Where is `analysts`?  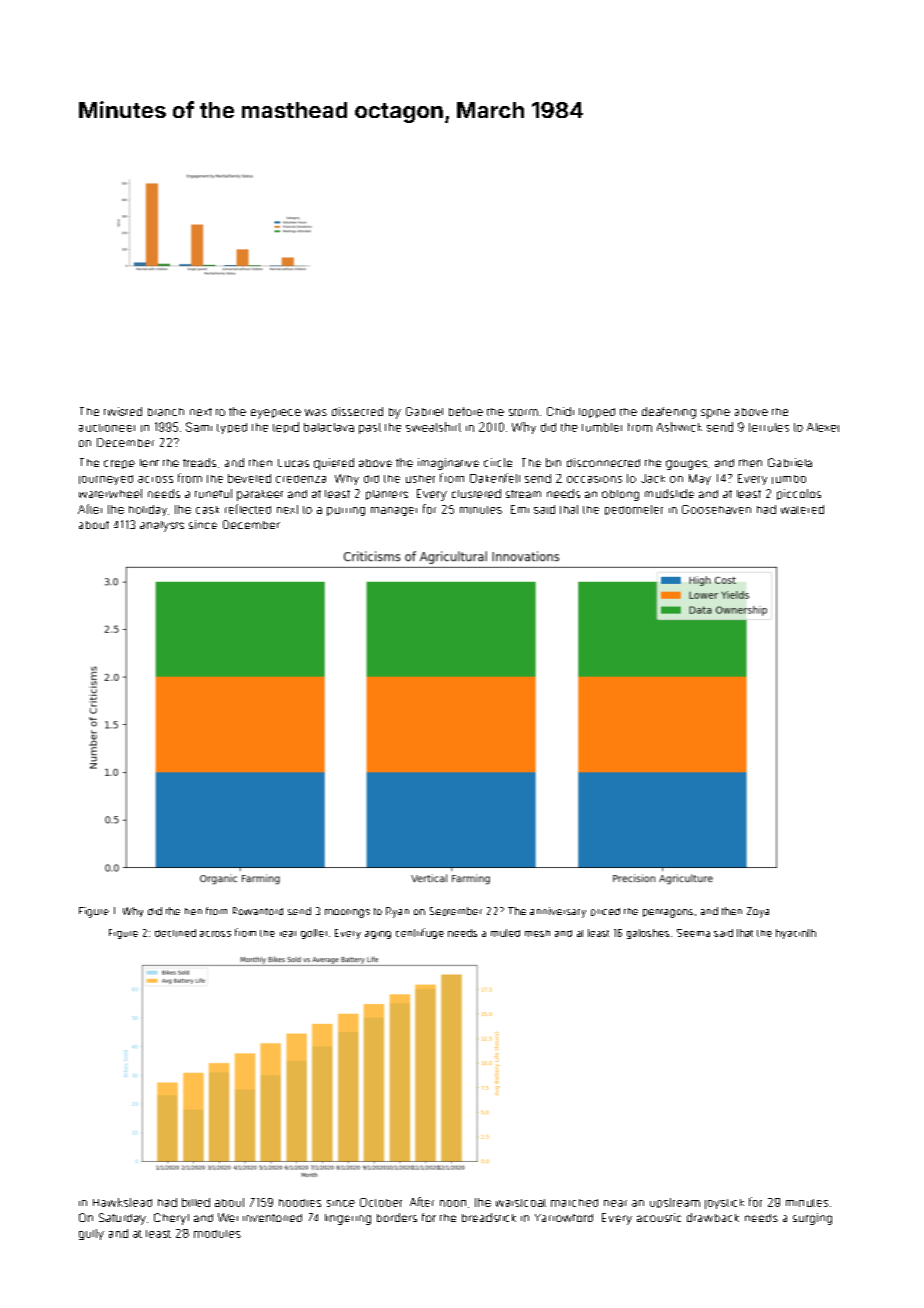 analysts is located at coordinates (162, 526).
